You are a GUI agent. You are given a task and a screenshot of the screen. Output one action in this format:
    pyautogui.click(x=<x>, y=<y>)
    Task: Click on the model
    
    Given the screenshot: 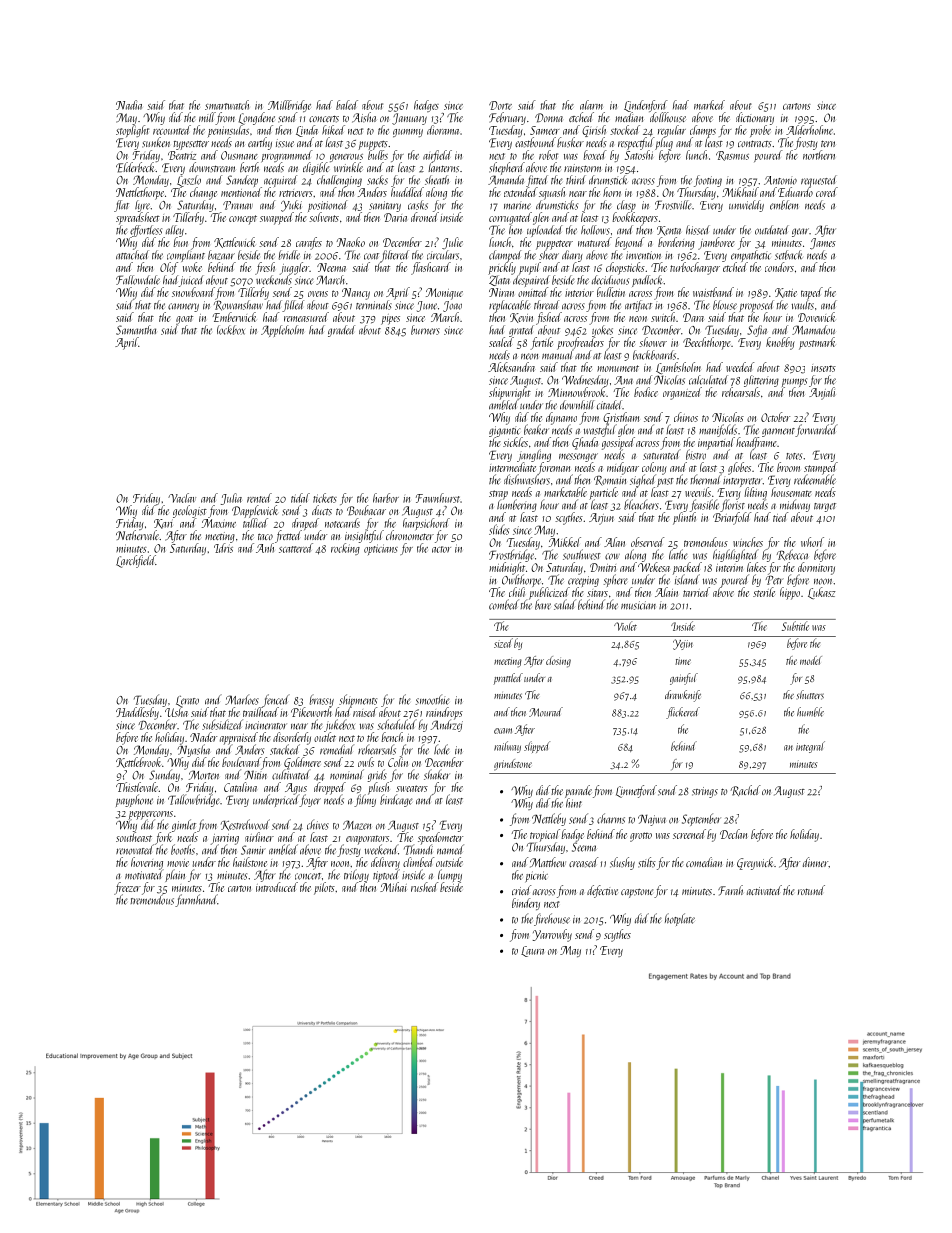 What is the action you would take?
    pyautogui.click(x=811, y=660)
